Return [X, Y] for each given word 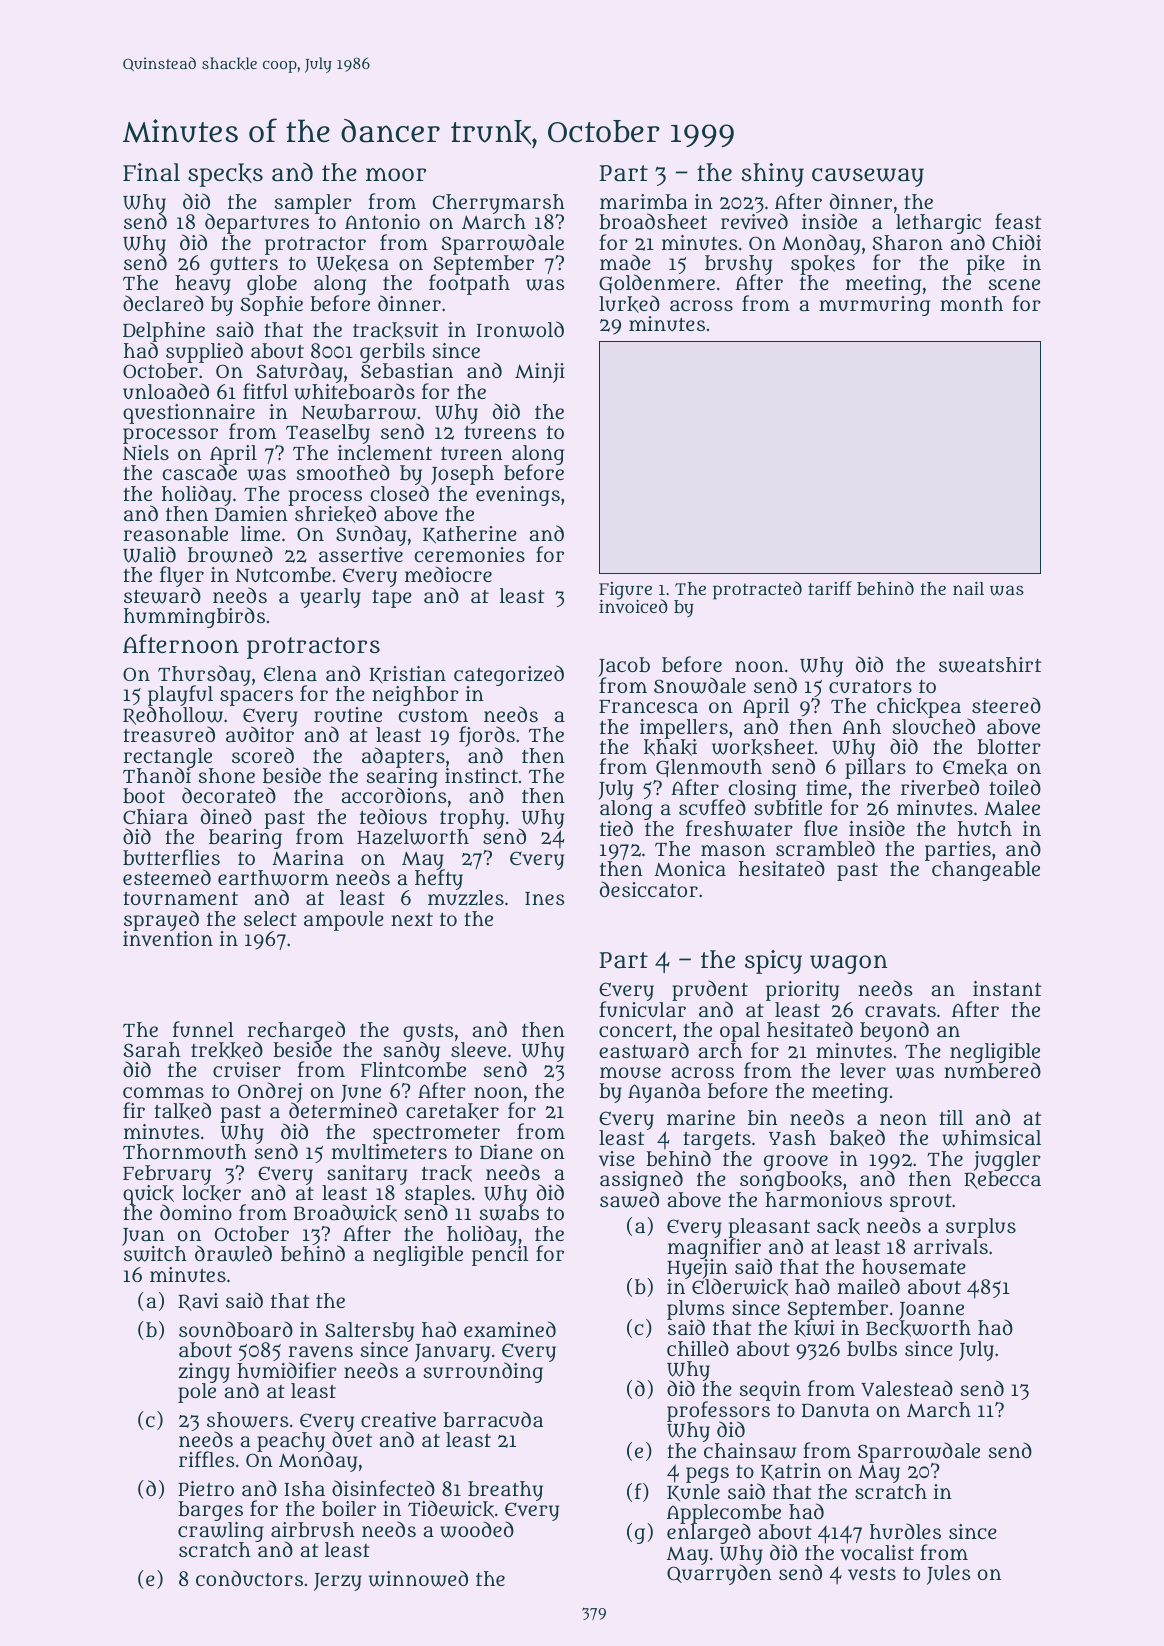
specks [225, 175]
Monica [690, 869]
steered [1006, 705]
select [270, 918]
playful [180, 696]
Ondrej [270, 1092]
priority [802, 991]
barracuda [493, 1419]
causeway [868, 177]
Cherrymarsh [499, 204]
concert [635, 1030]
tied [616, 828]
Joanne [931, 1311]
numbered [992, 1071]
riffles [206, 1459]
